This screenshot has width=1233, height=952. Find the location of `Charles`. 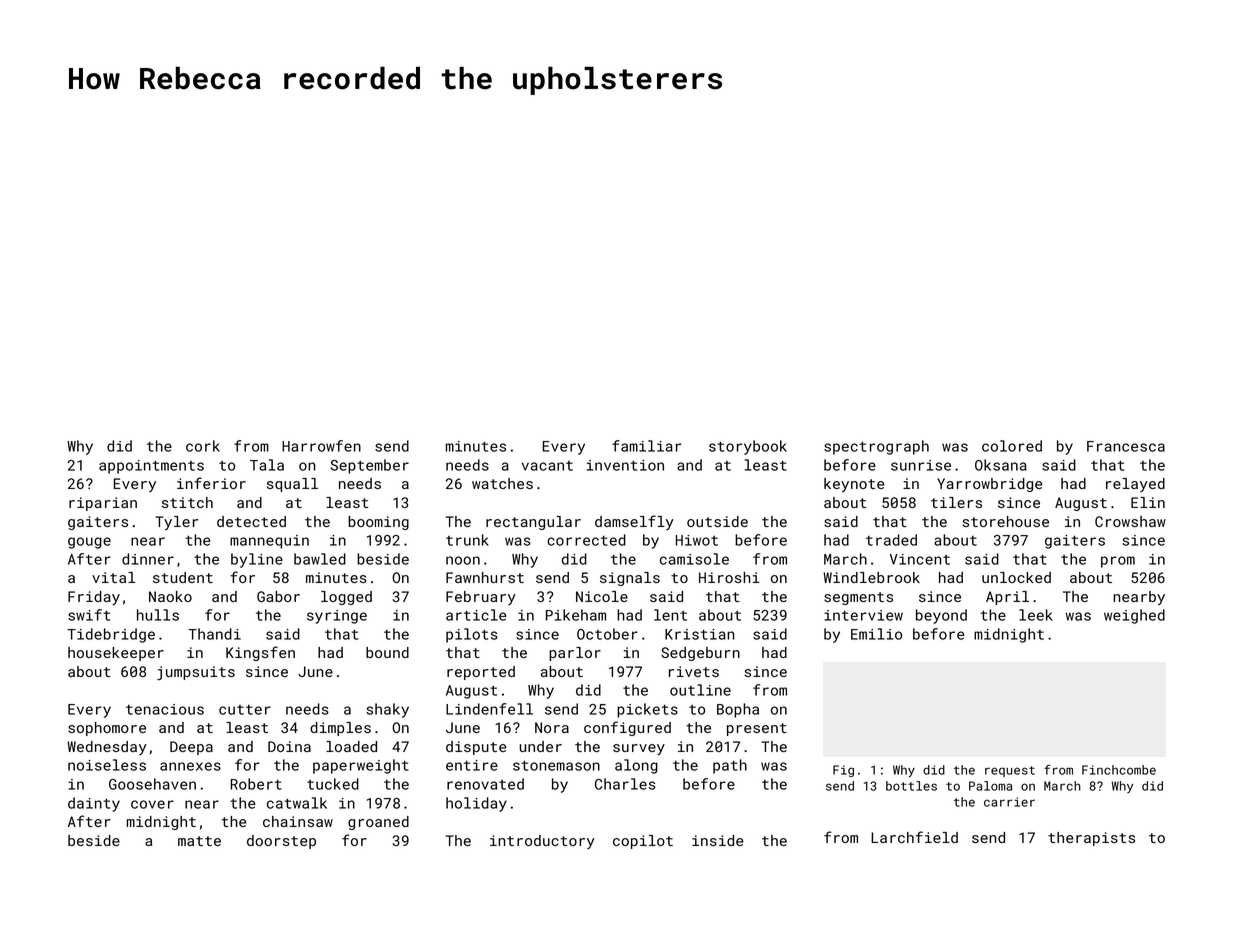

Charles is located at coordinates (625, 784).
